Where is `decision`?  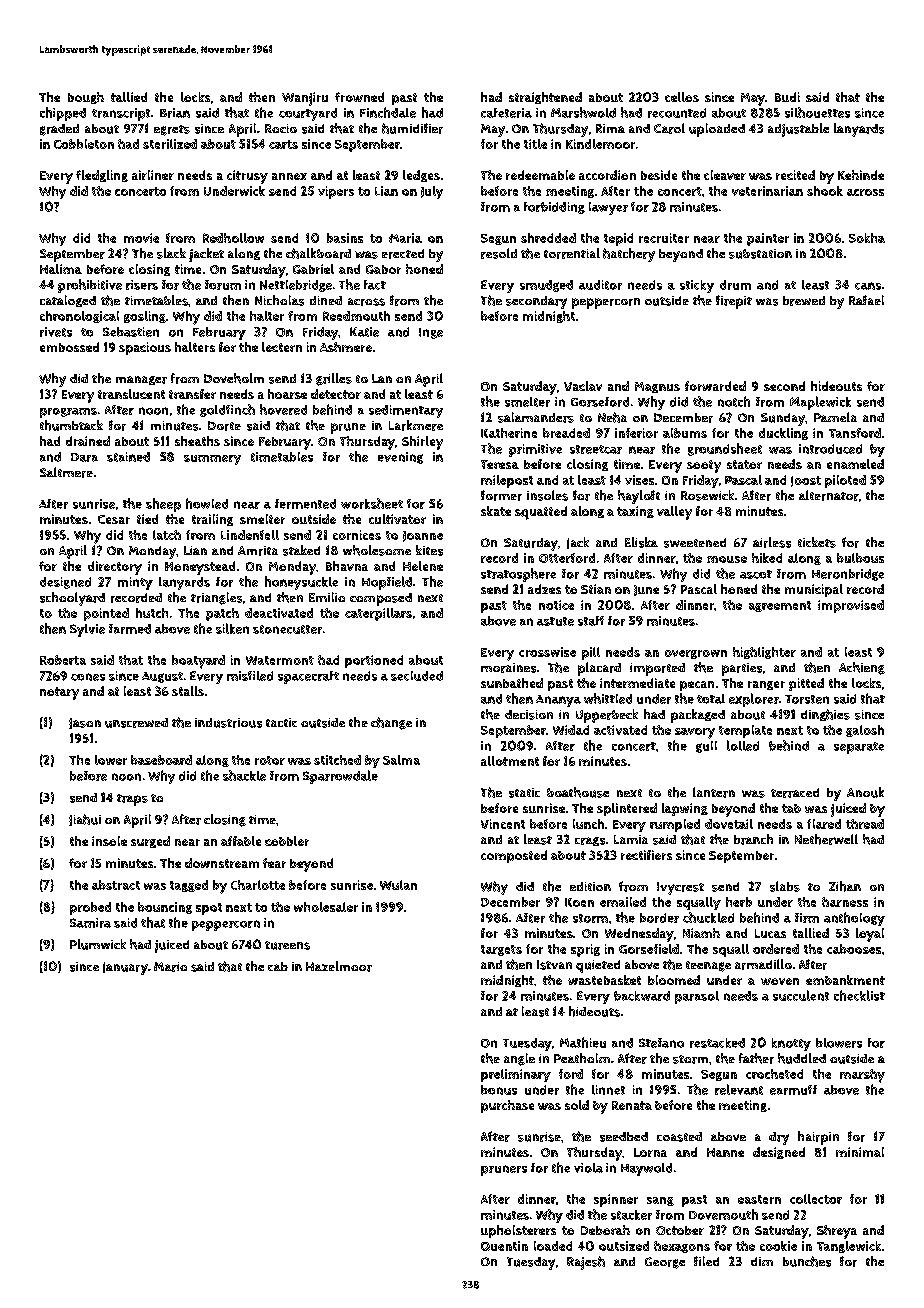
decision is located at coordinates (529, 715).
